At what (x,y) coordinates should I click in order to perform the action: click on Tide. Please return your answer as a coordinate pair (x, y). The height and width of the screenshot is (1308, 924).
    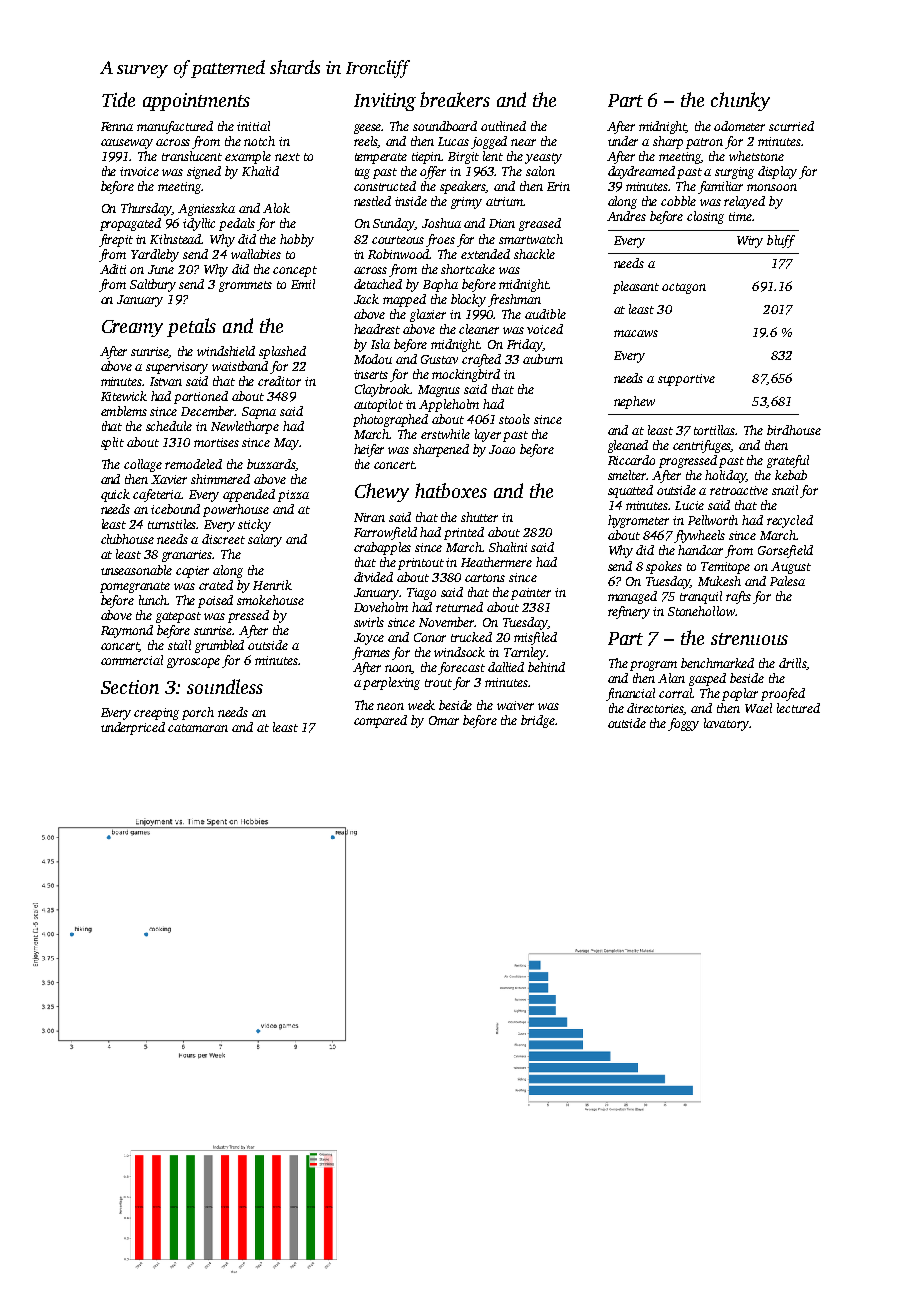
    Looking at the image, I should click on (118, 99).
